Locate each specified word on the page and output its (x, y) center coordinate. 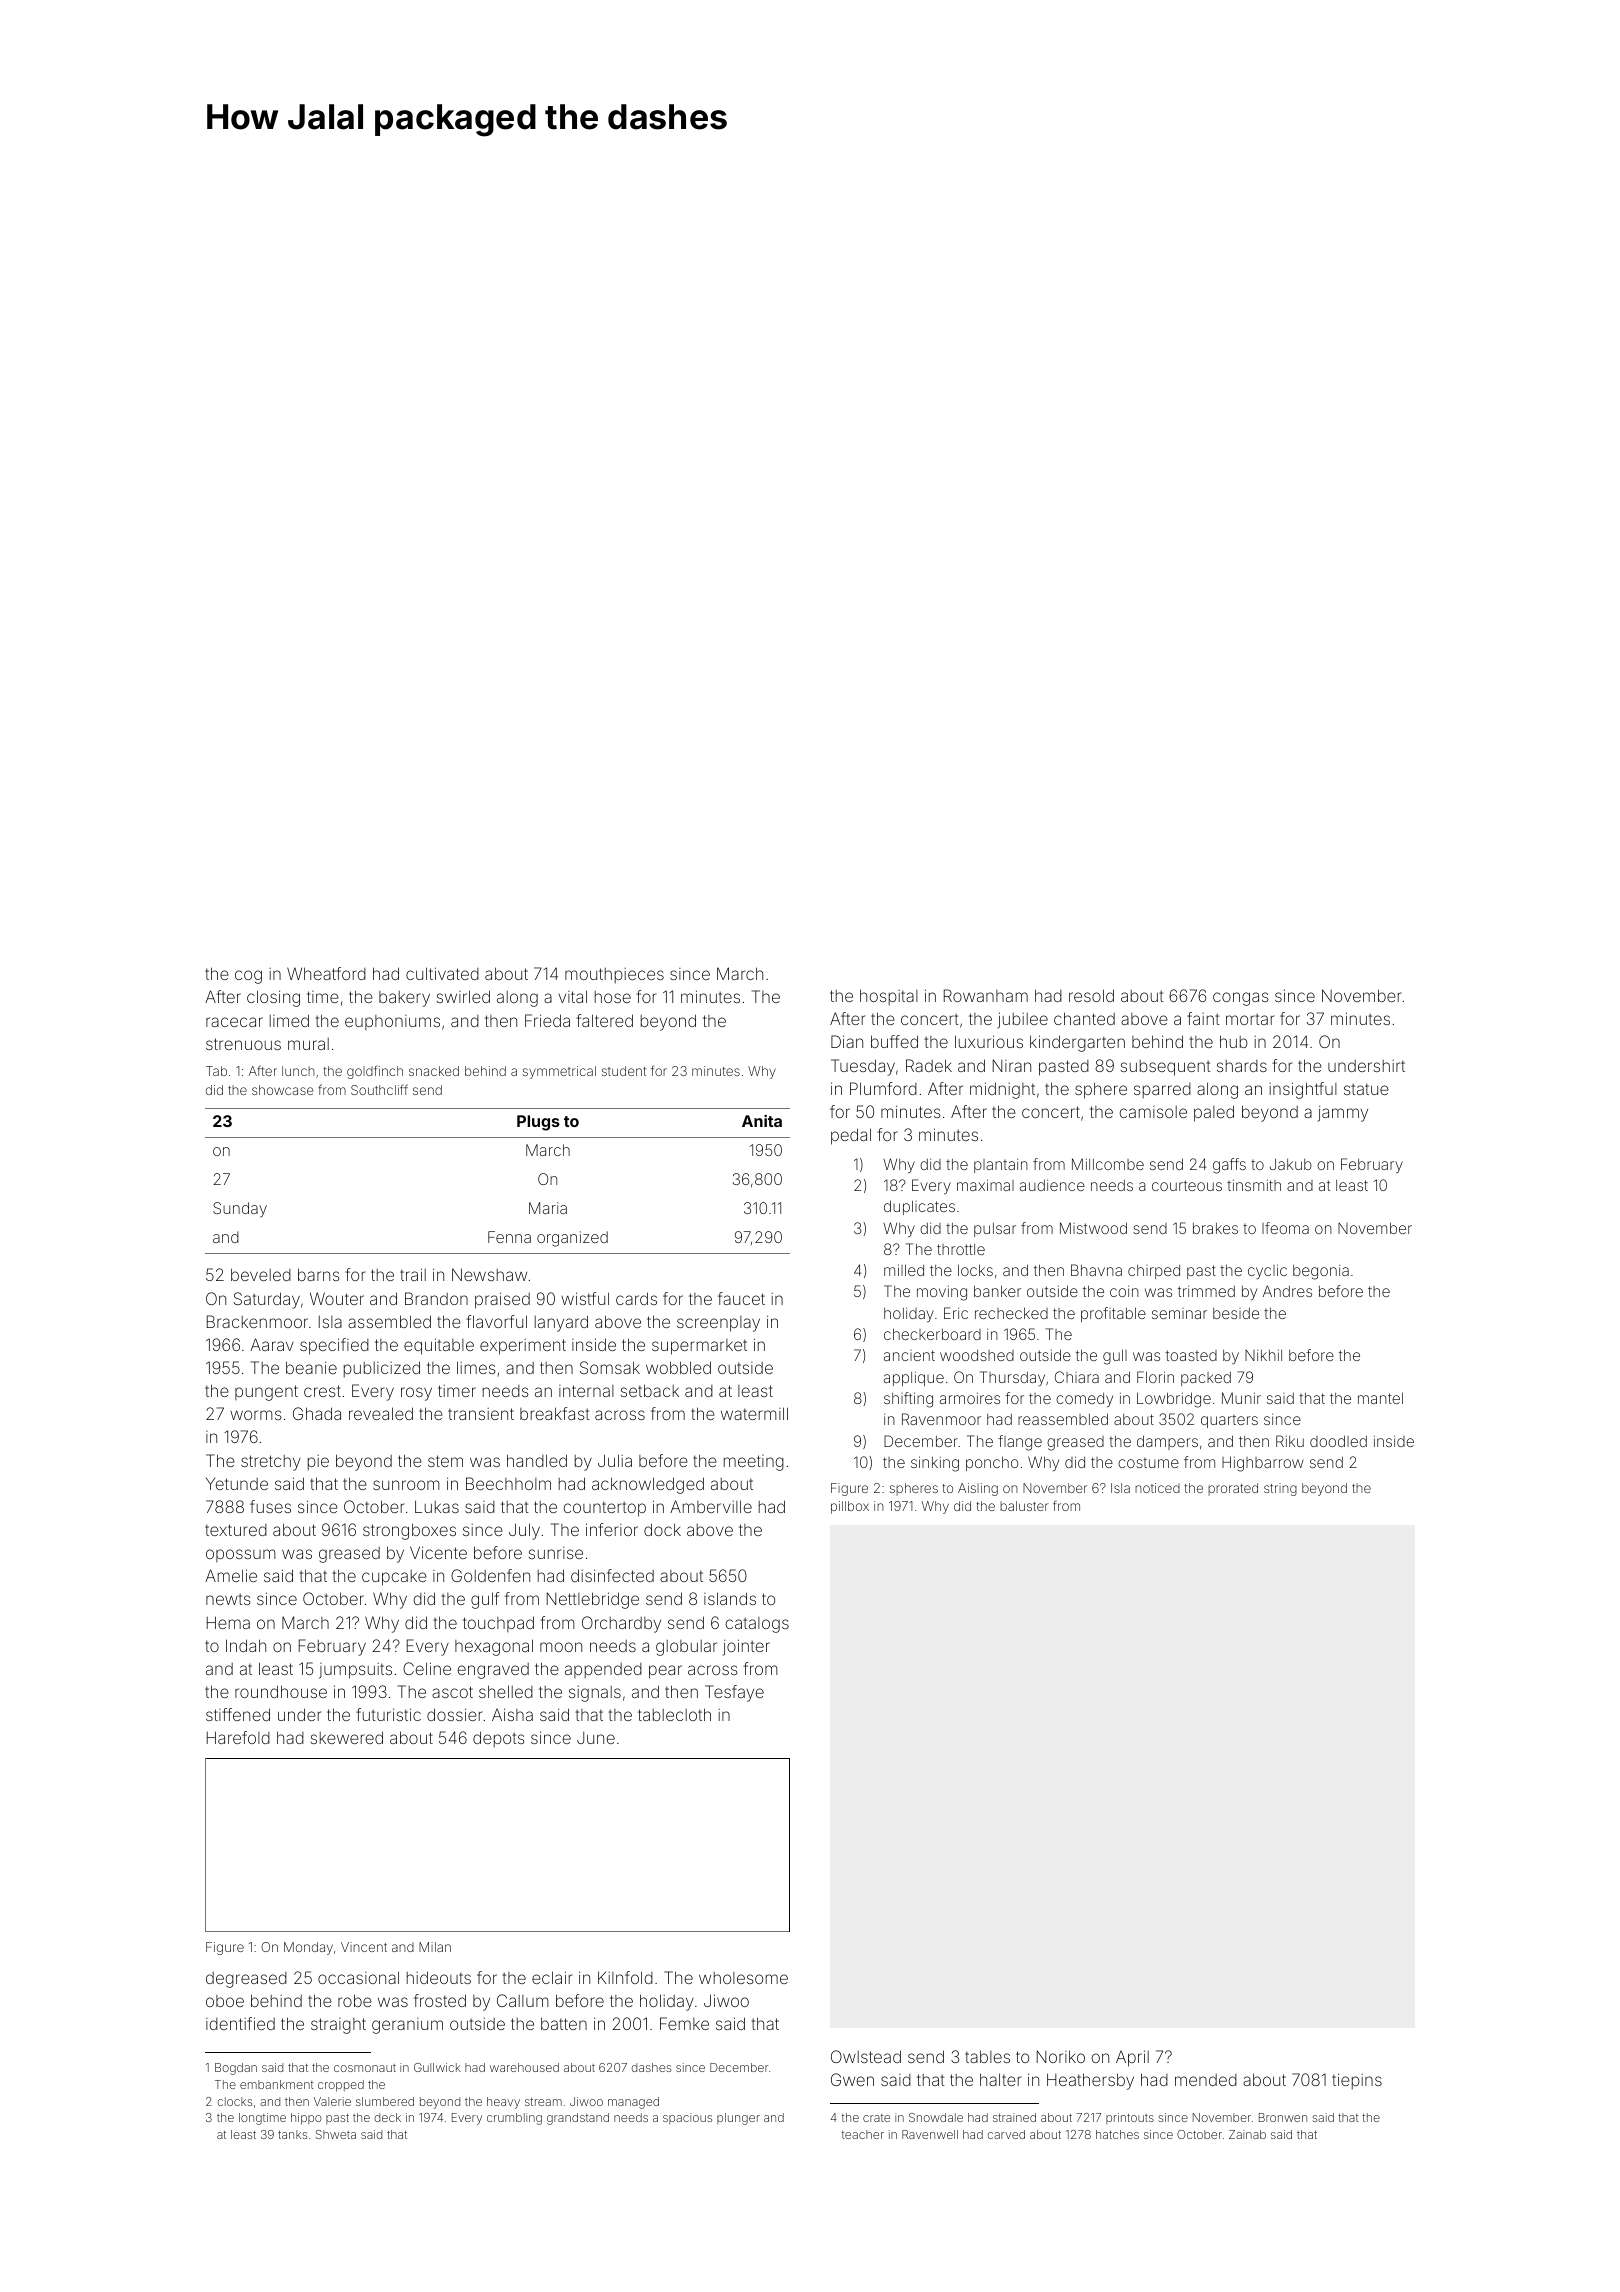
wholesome (743, 1978)
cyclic (1267, 1271)
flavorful (496, 1321)
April (1132, 2058)
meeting (754, 1463)
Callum (523, 2000)
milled (904, 1270)
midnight (1002, 1090)
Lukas (437, 1506)
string (1280, 1489)
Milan (435, 1947)
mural (308, 1044)
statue (1366, 1089)
